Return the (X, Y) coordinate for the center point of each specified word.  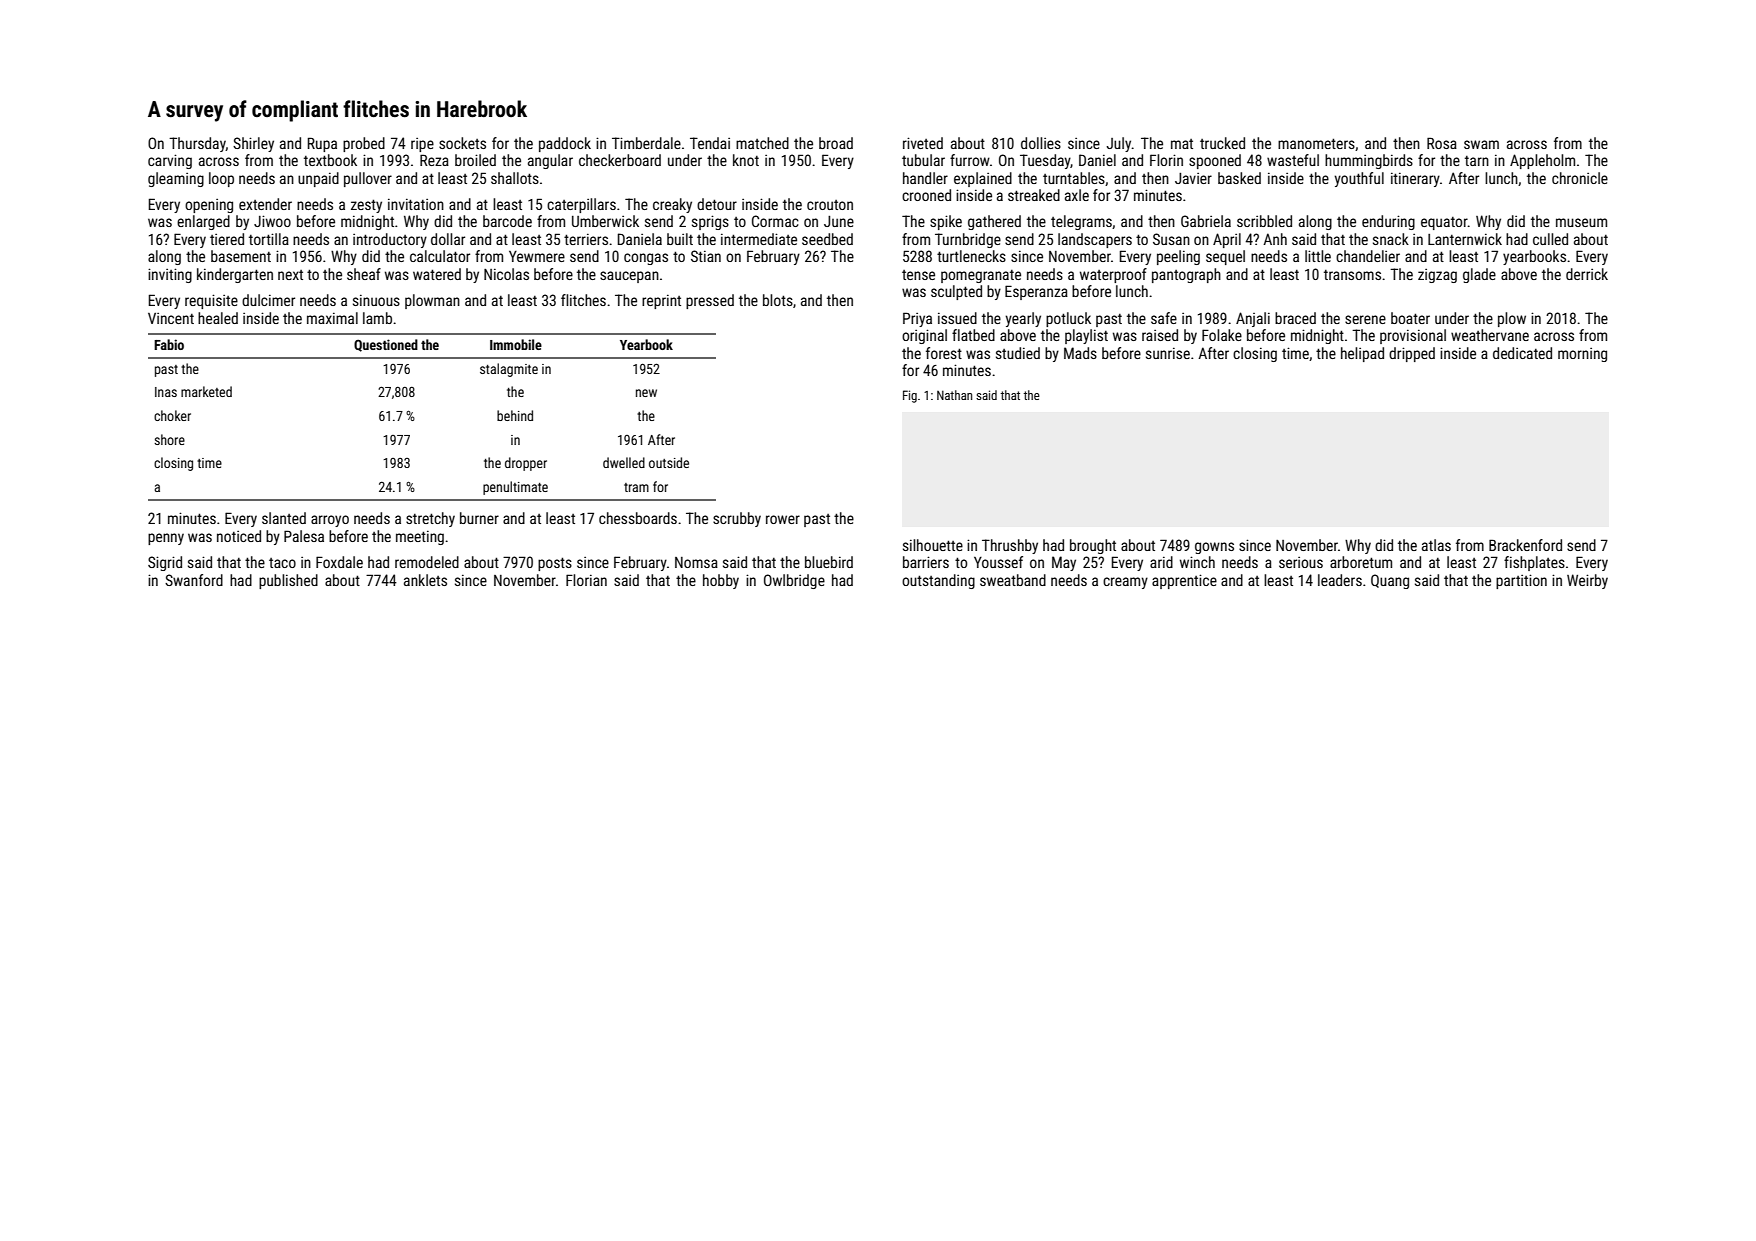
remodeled (427, 562)
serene (1365, 319)
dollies (1041, 143)
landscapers (1095, 240)
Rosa (1442, 143)
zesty (366, 206)
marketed (206, 391)
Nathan (954, 395)
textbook (330, 160)
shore (169, 439)
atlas (1436, 545)
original (924, 336)
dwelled (624, 462)
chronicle (1580, 178)
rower (783, 519)
